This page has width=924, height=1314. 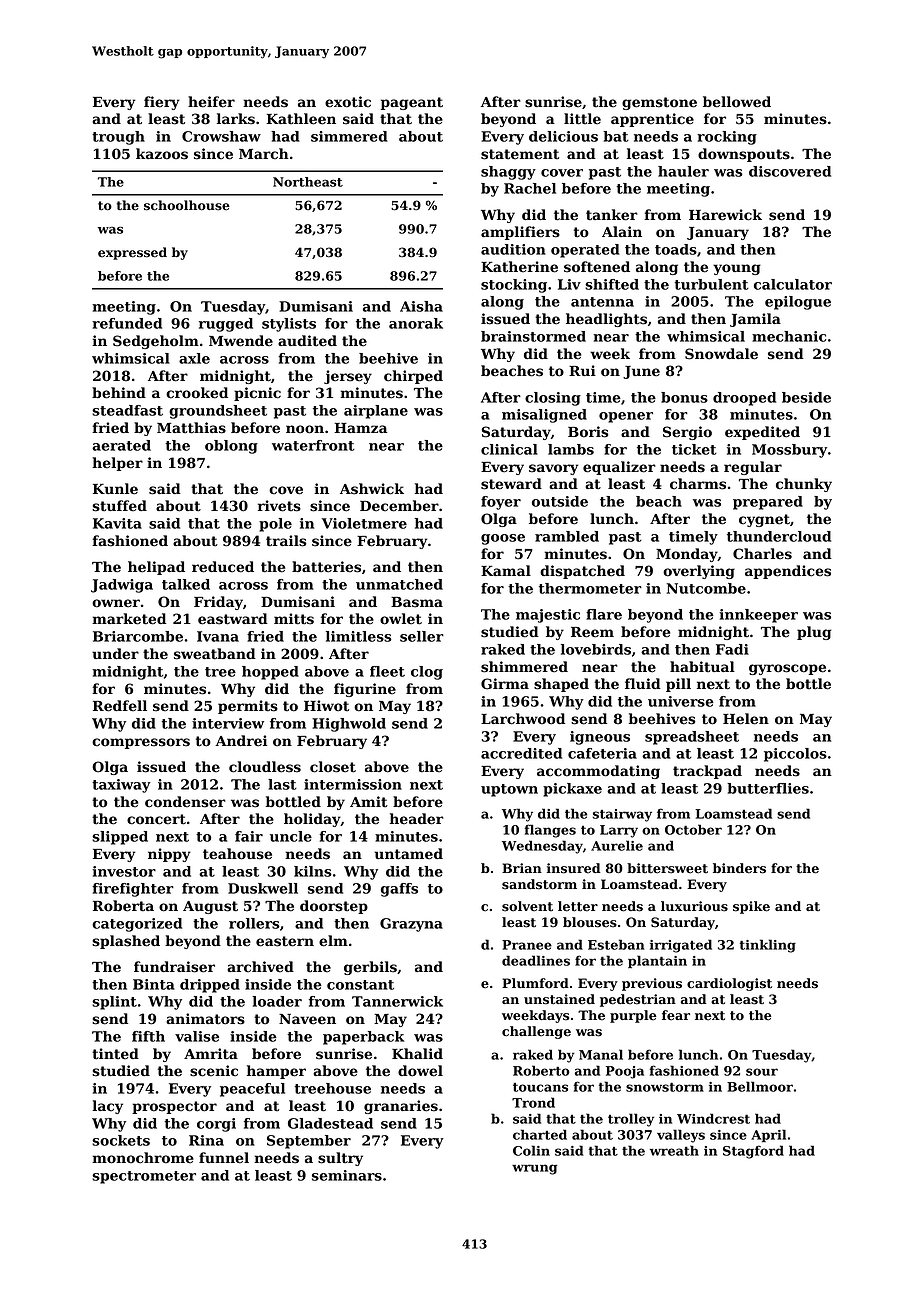 What do you see at coordinates (265, 767) in the page?
I see `cloudless` at bounding box center [265, 767].
